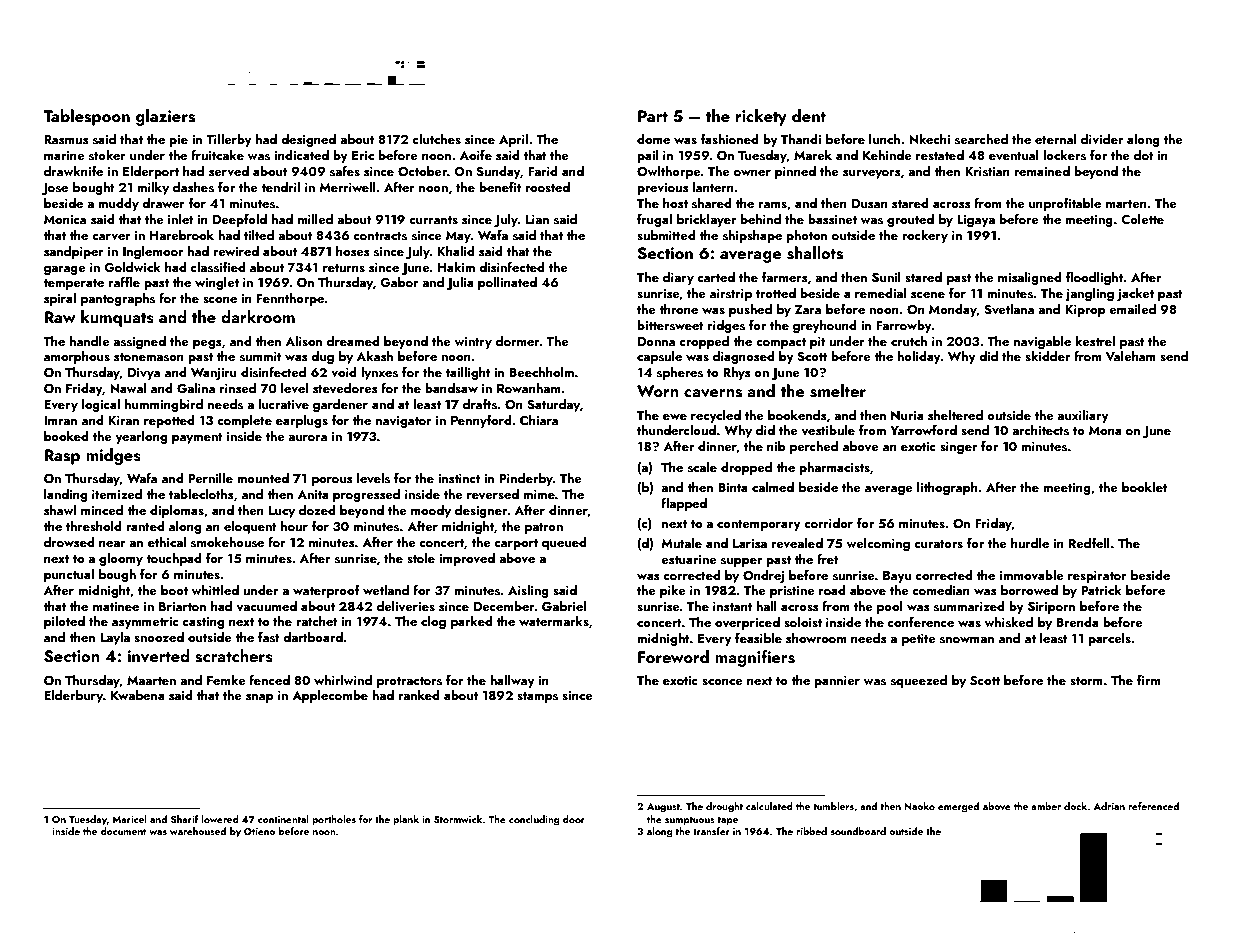 The image size is (1233, 952). I want to click on Khalid, so click(456, 251).
